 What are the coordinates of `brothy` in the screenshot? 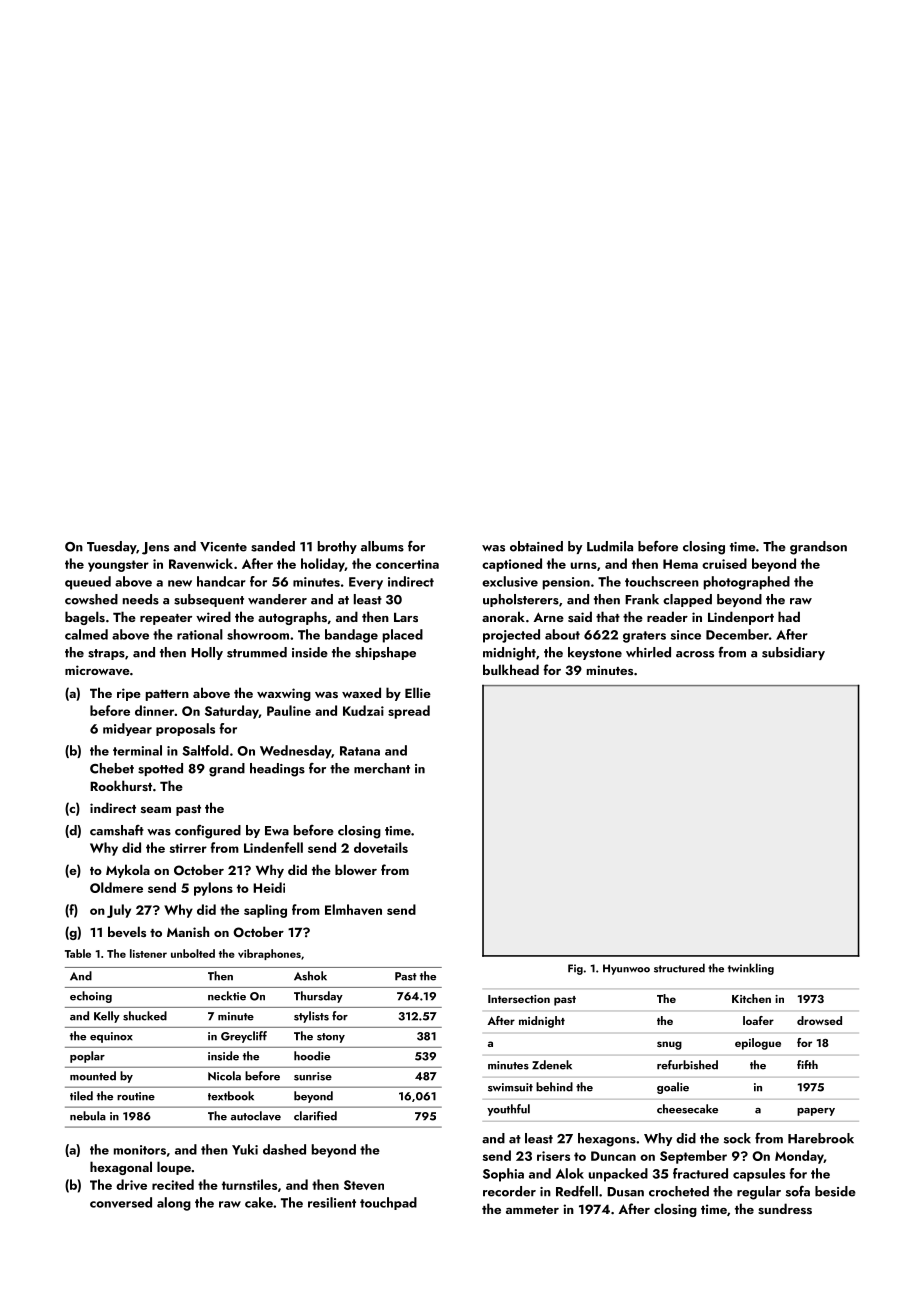 It's located at (337, 547).
